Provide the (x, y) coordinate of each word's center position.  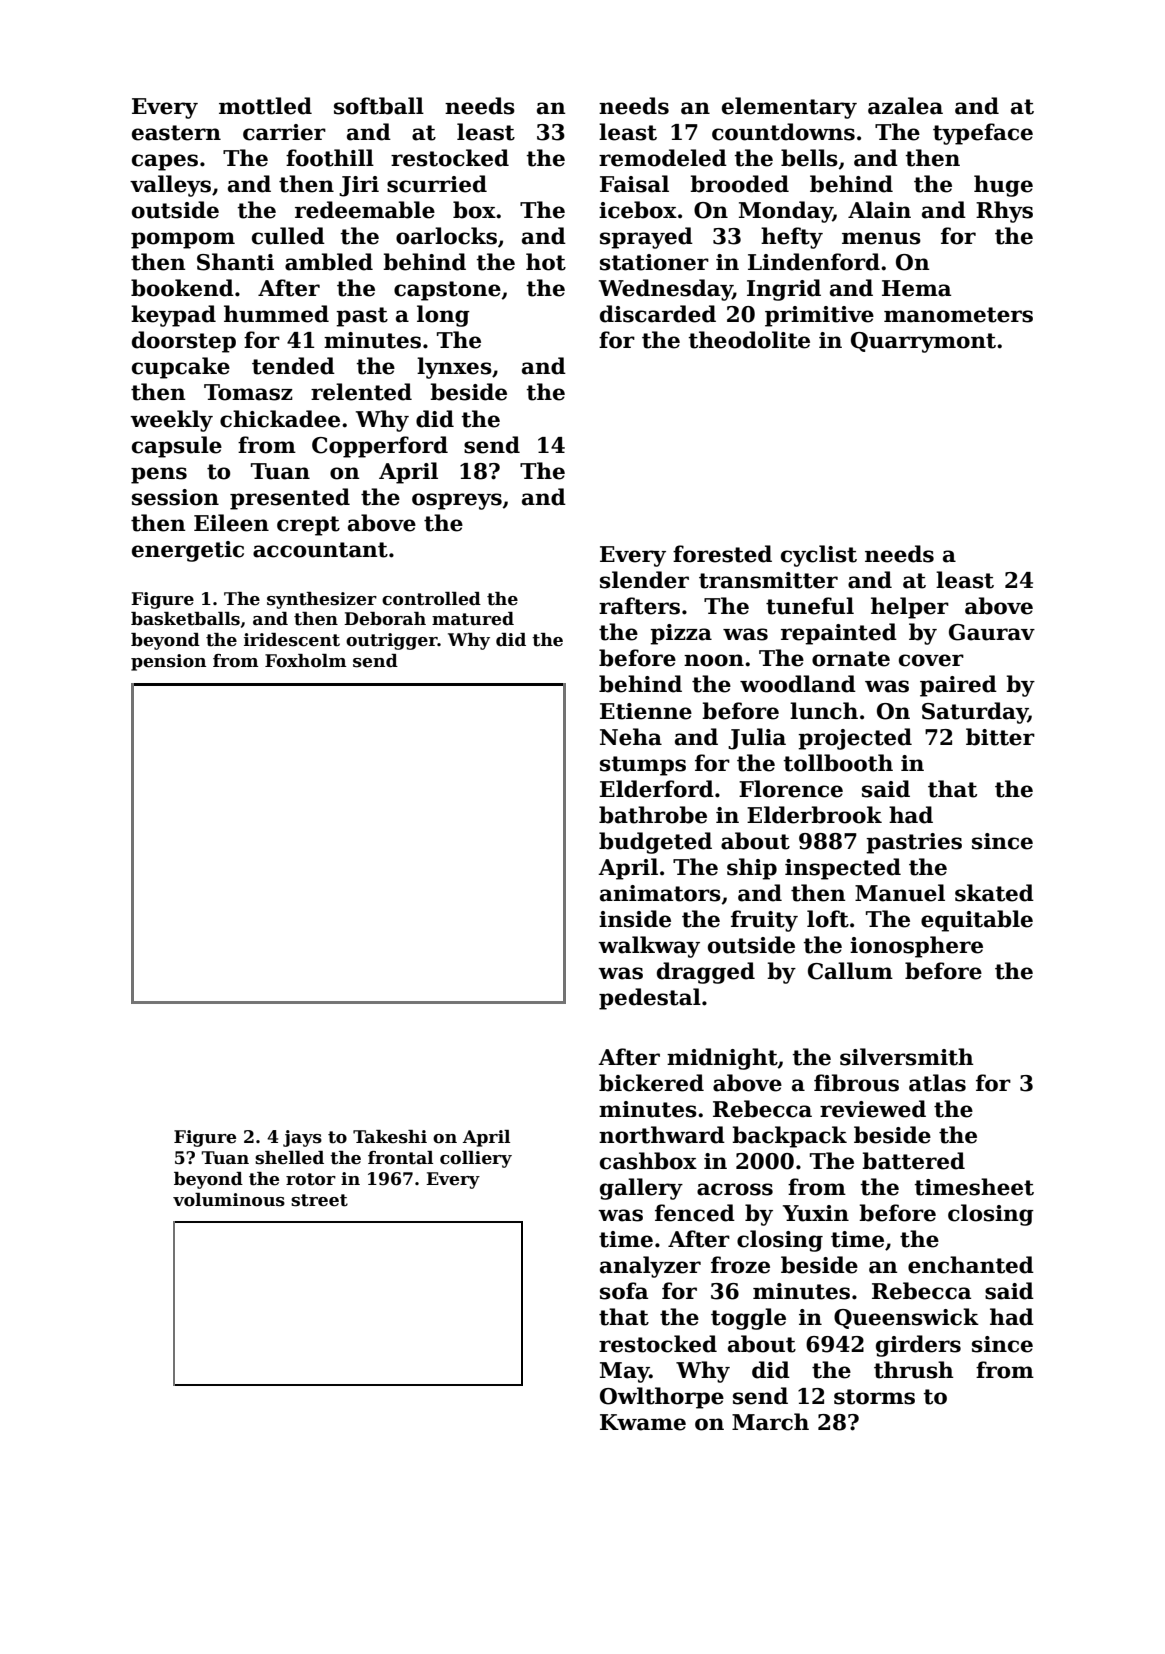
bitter (1000, 737)
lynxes (454, 368)
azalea (905, 106)
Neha (631, 737)
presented (290, 499)
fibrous (856, 1083)
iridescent (292, 640)
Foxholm (306, 661)
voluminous (229, 1200)
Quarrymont (923, 342)
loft (828, 919)
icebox (638, 210)
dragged (706, 973)
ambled (329, 262)
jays (302, 1138)
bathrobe (653, 815)
